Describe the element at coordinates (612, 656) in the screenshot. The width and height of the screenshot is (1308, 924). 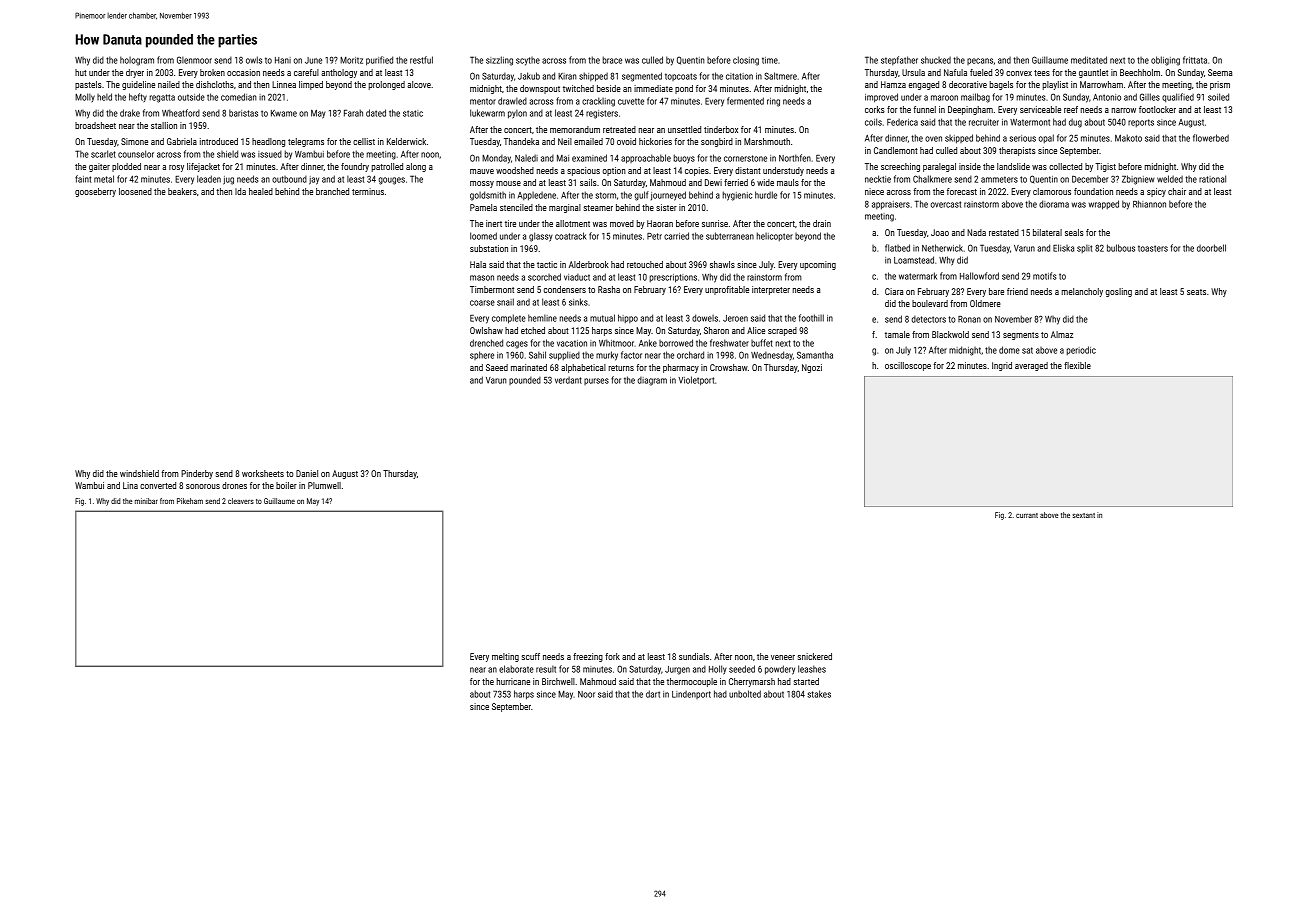
I see `fork` at that location.
